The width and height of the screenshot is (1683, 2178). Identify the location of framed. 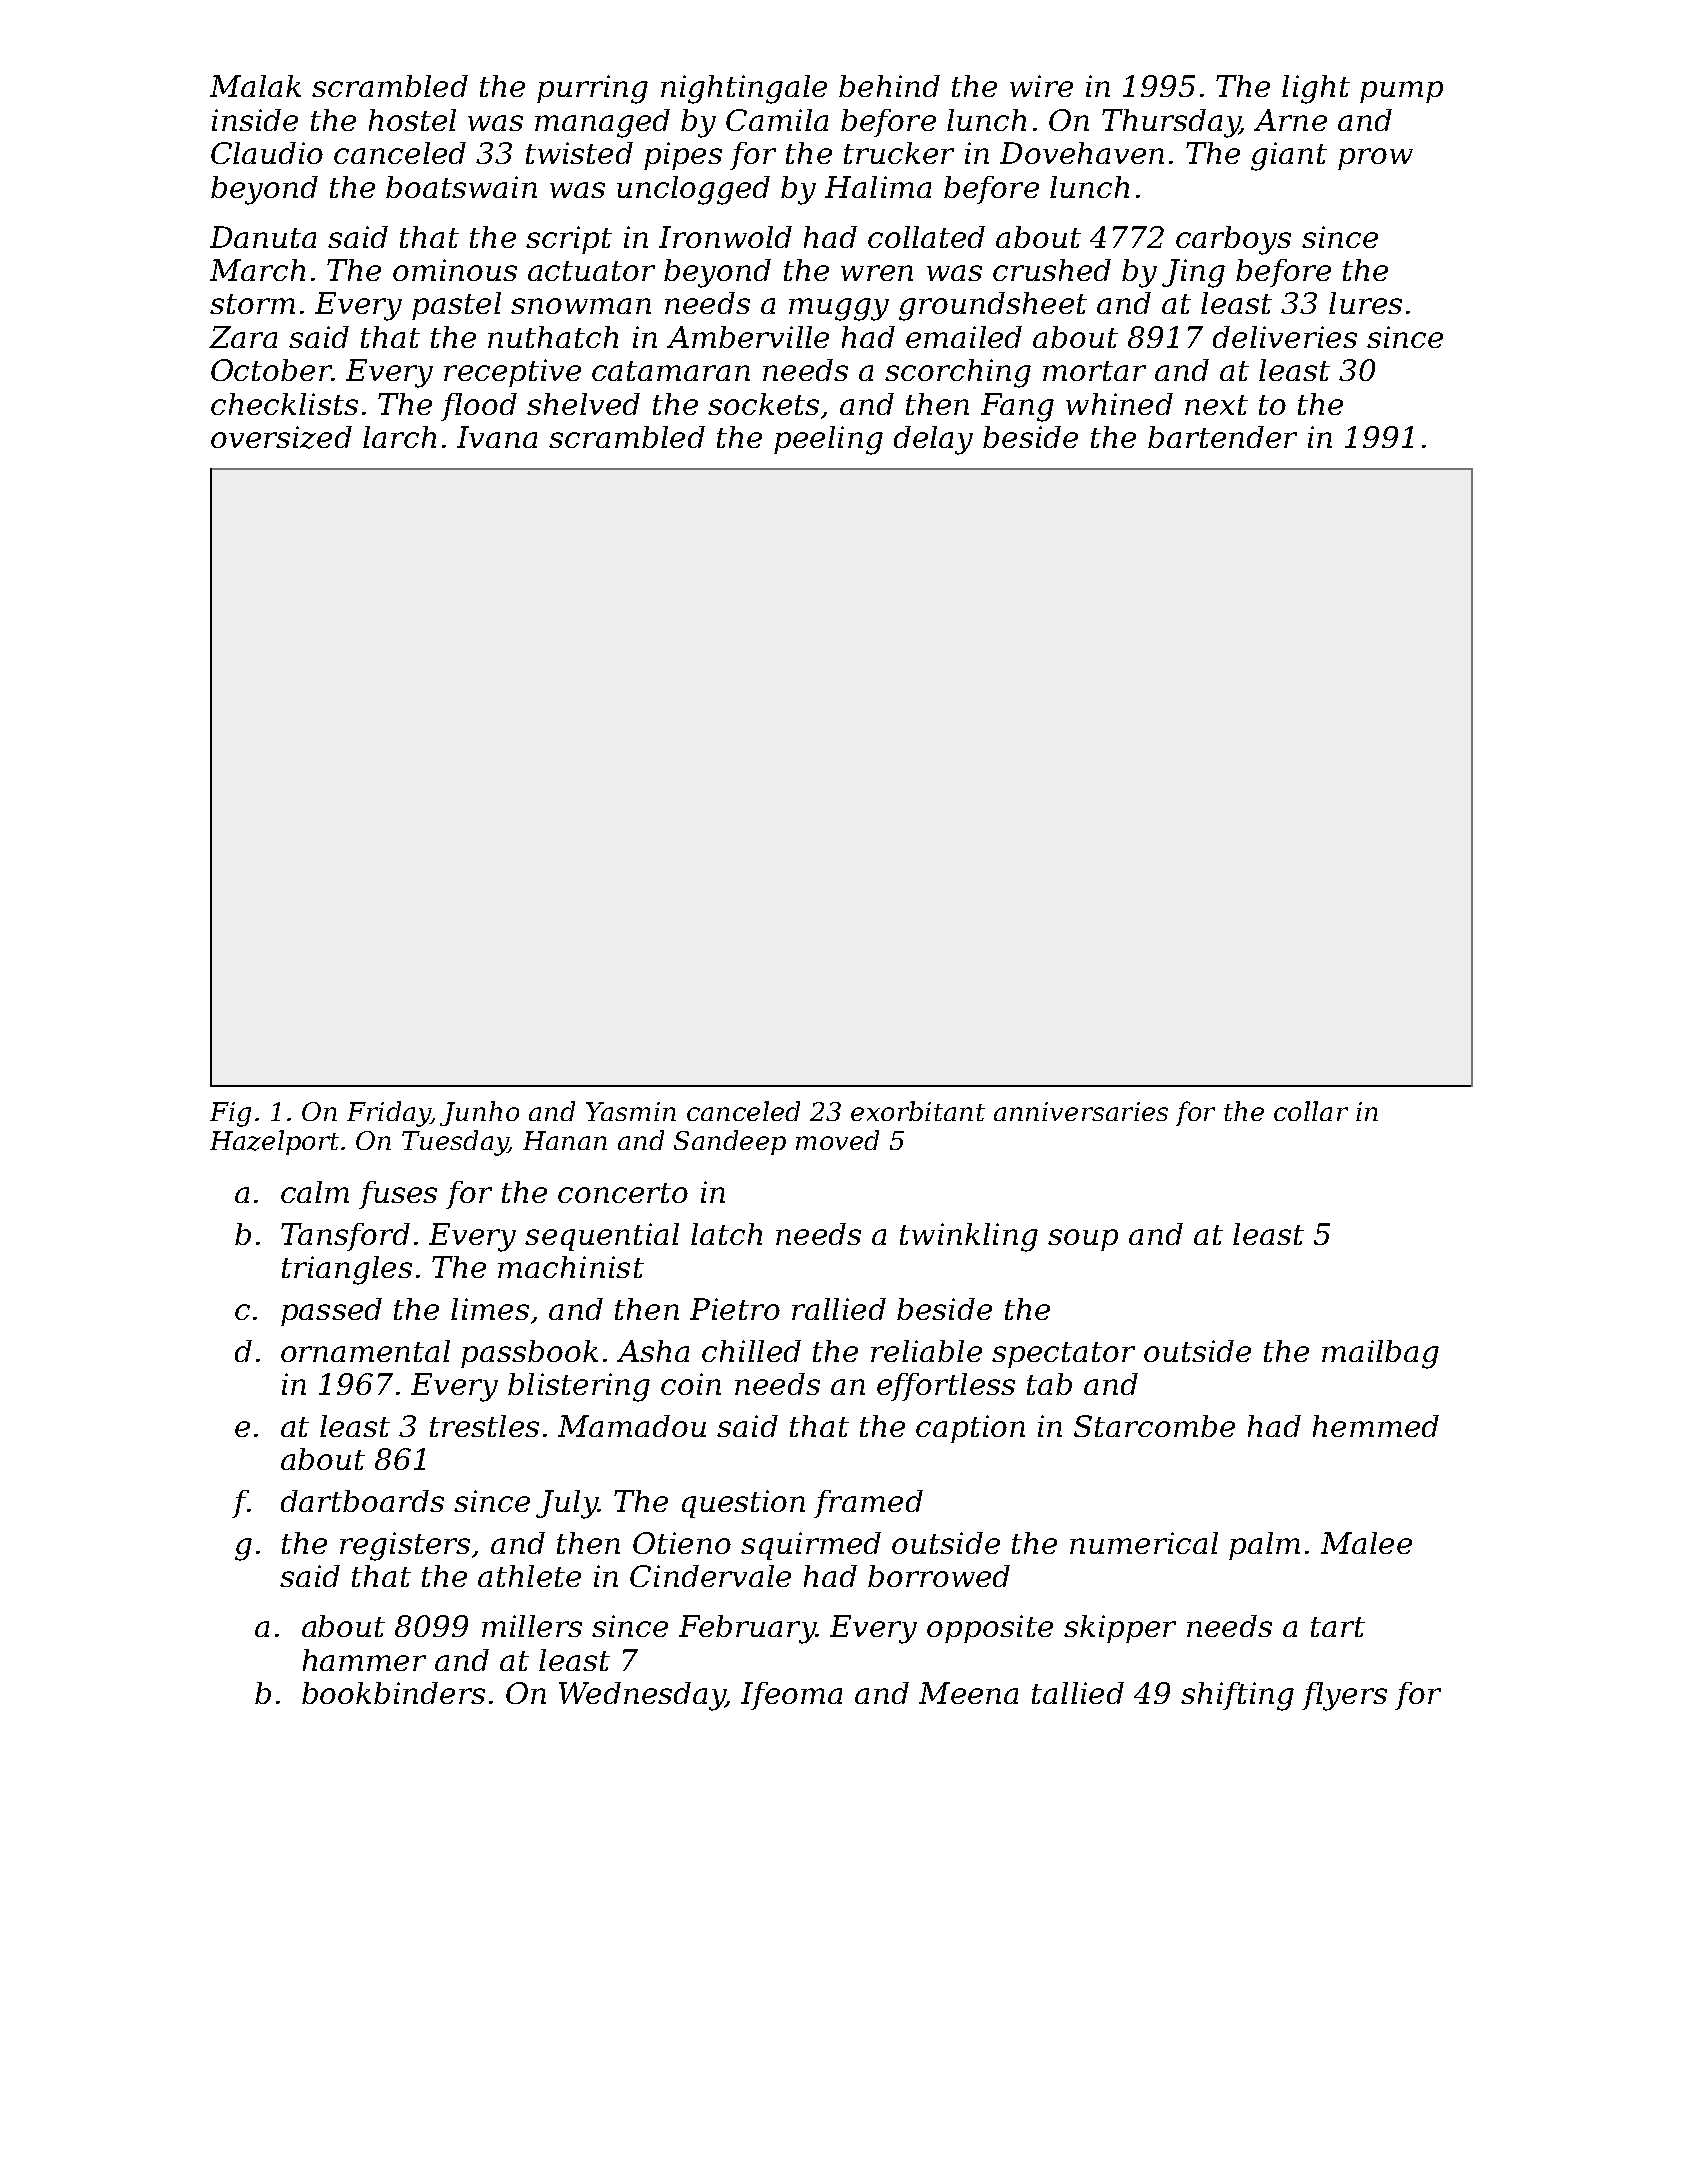
(868, 1504).
